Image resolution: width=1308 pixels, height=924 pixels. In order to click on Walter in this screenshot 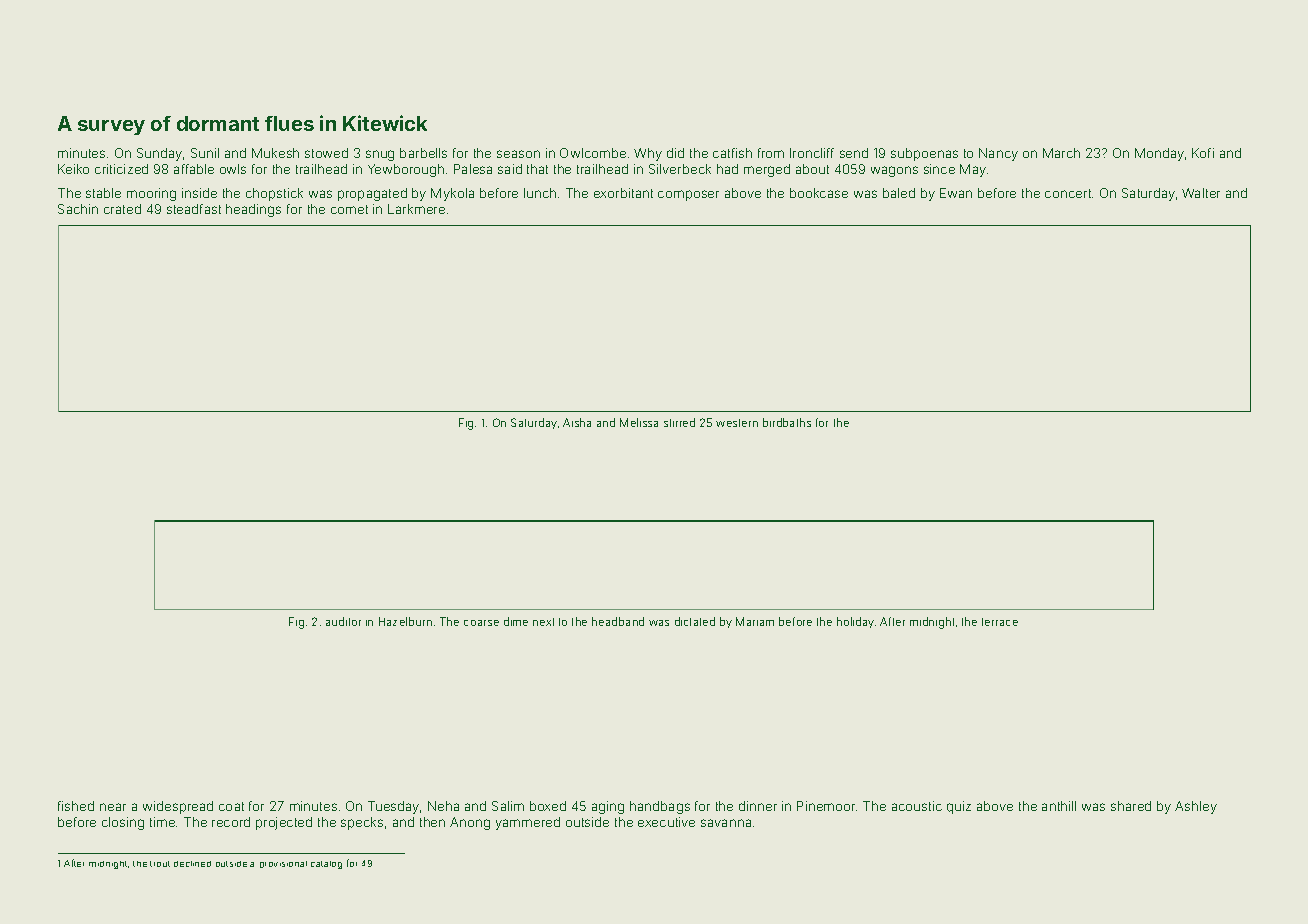, I will do `click(1201, 193)`.
